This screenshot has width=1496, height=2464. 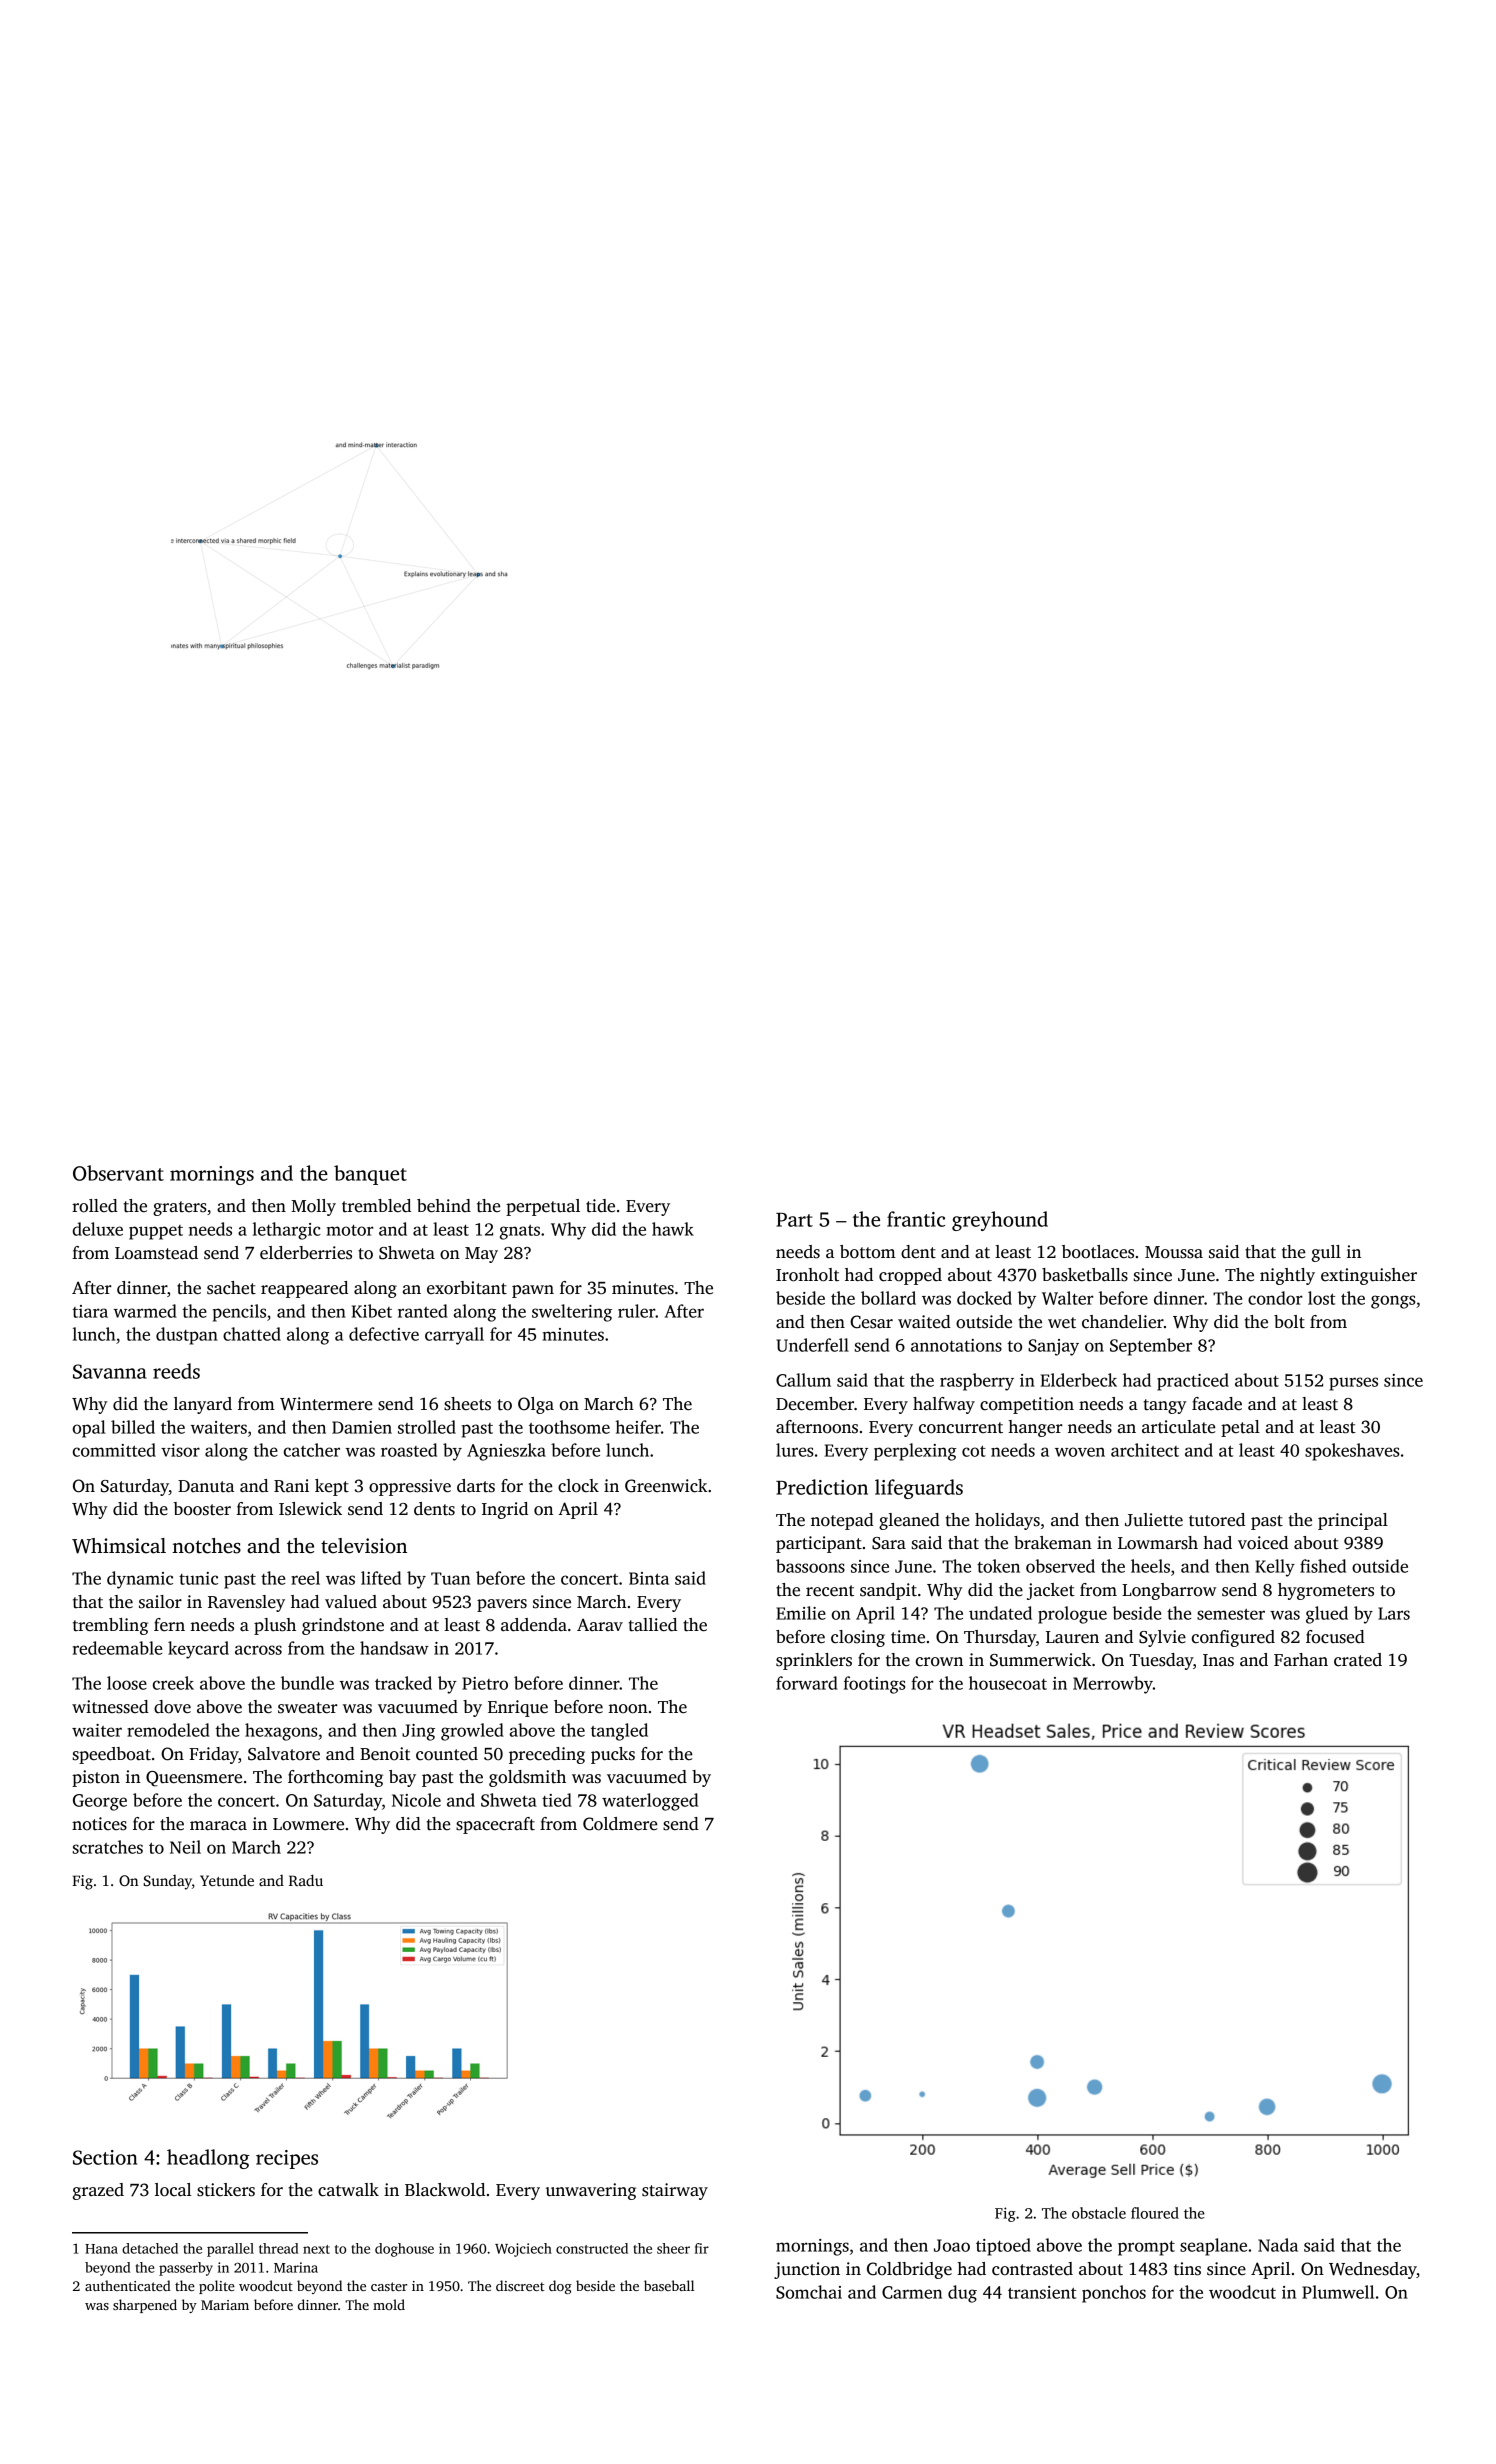 What do you see at coordinates (675, 2191) in the screenshot?
I see `stairway` at bounding box center [675, 2191].
